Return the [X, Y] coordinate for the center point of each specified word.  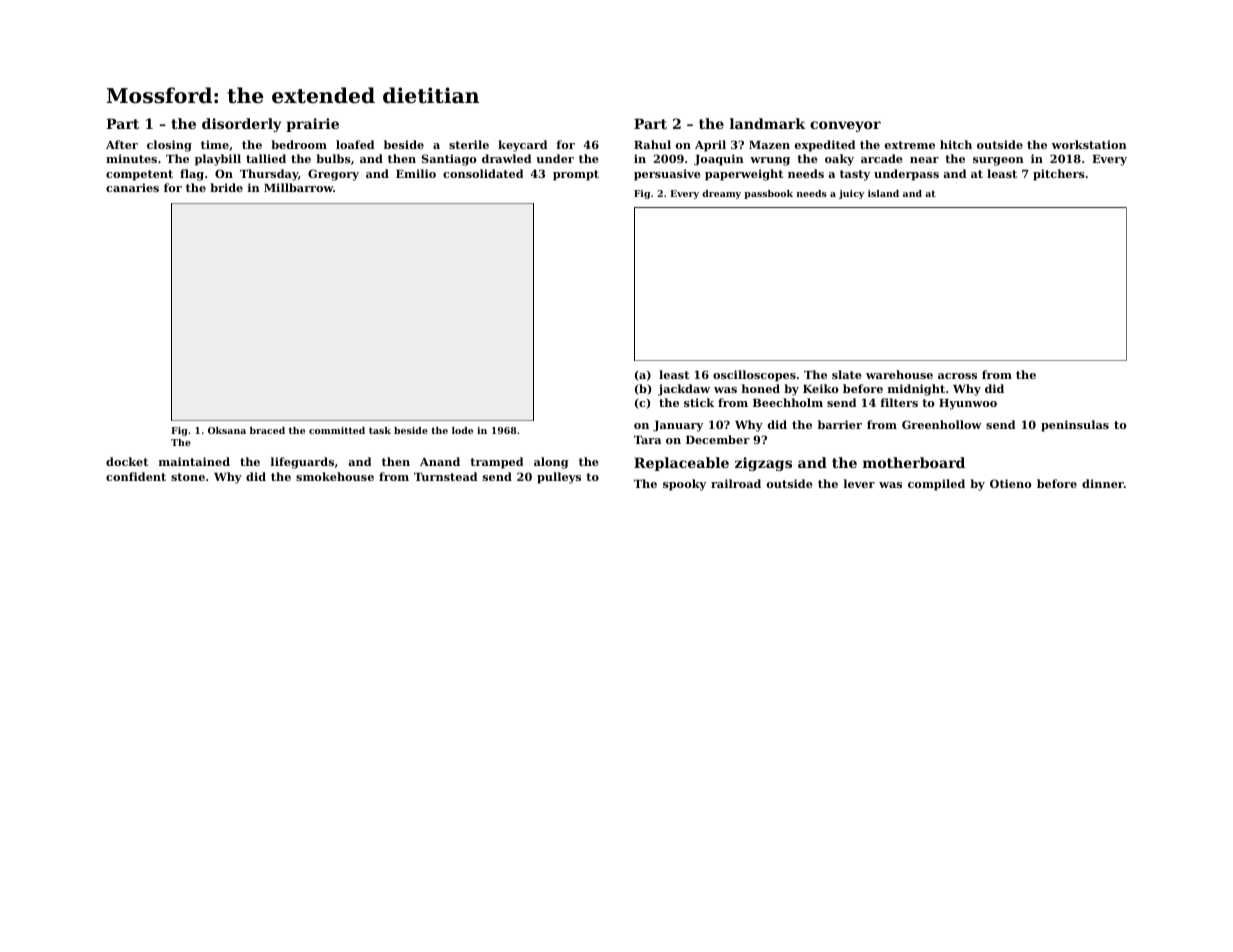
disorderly [242, 125]
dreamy [721, 194]
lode [462, 430]
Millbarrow [298, 187]
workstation [1089, 144]
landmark [767, 123]
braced [267, 430]
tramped [497, 463]
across [957, 376]
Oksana [227, 430]
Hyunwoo [968, 404]
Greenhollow [942, 424]
